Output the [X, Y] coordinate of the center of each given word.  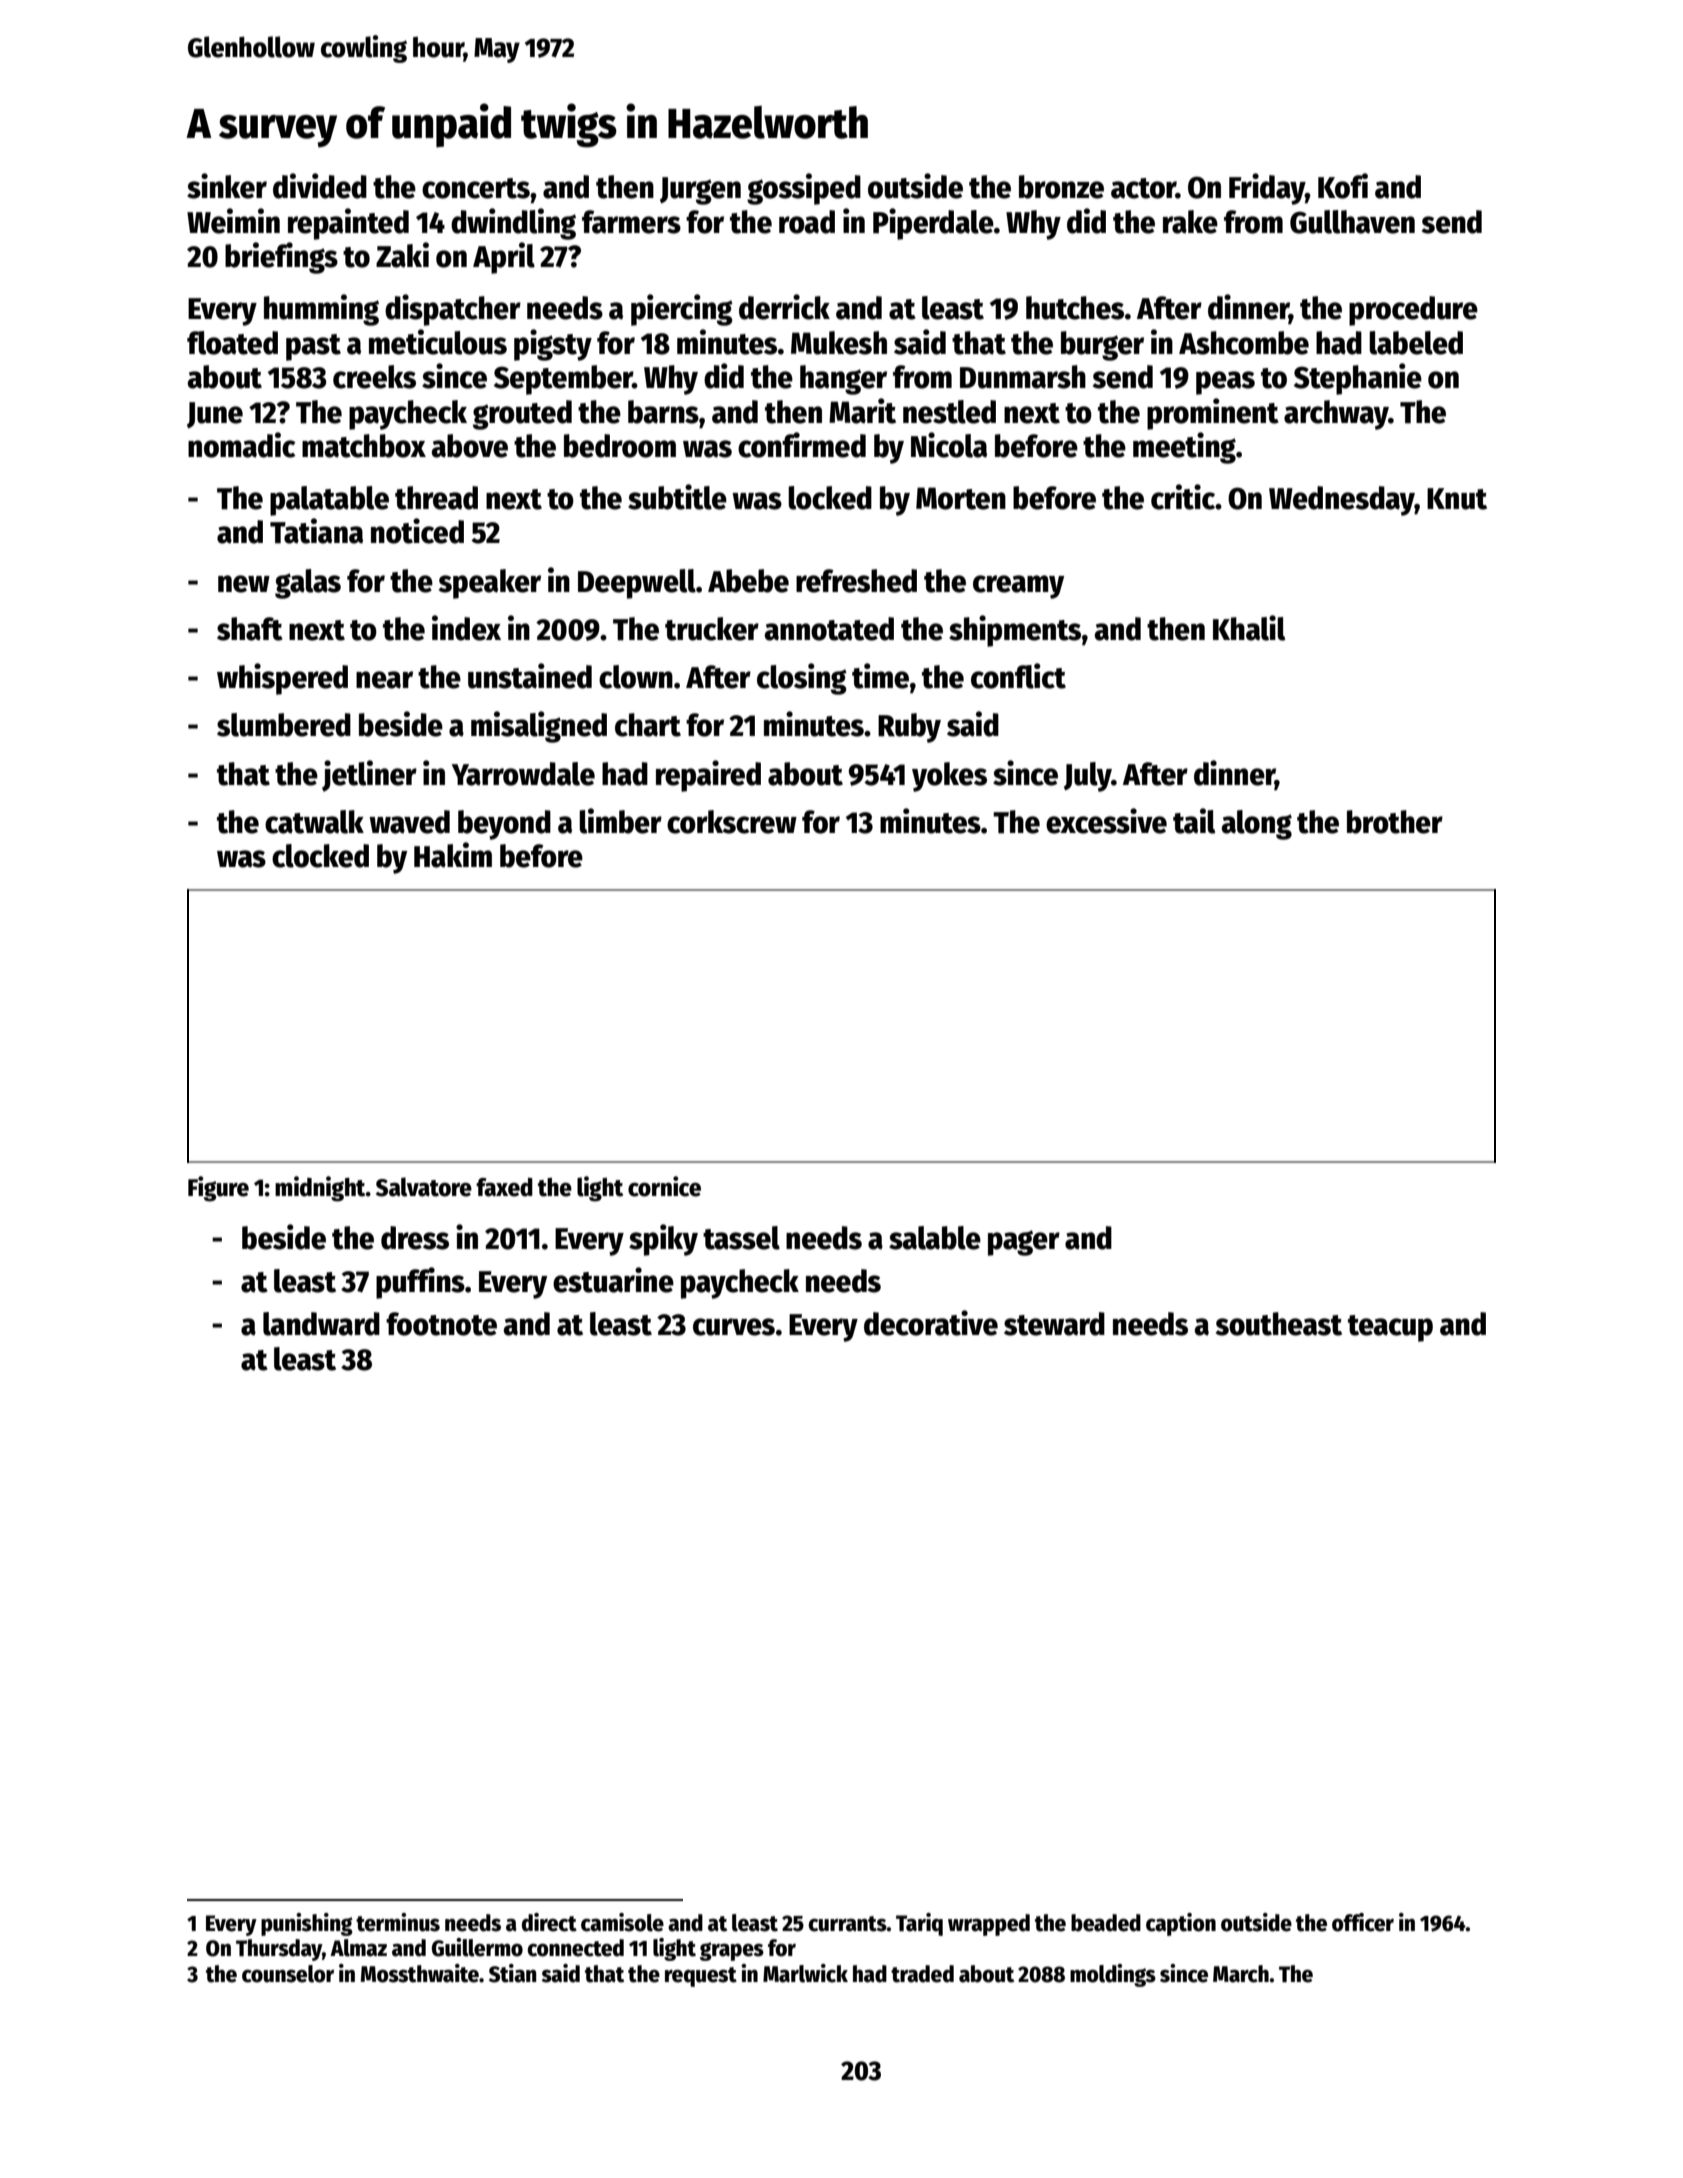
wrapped [989, 1925]
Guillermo [477, 1947]
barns [663, 412]
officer [1363, 1922]
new [244, 584]
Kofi [1343, 186]
